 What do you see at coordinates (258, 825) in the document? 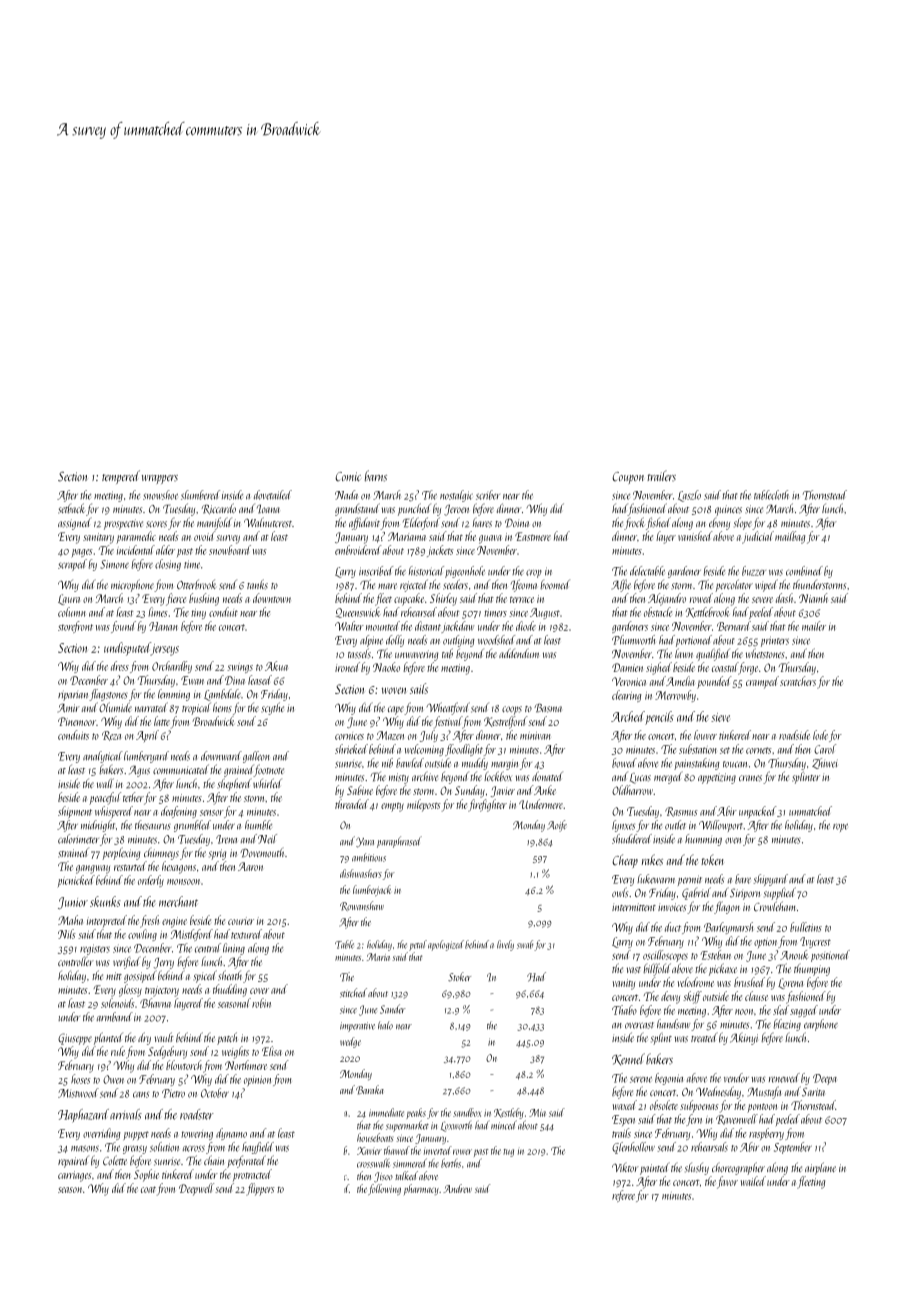
I see `humble` at bounding box center [258, 825].
